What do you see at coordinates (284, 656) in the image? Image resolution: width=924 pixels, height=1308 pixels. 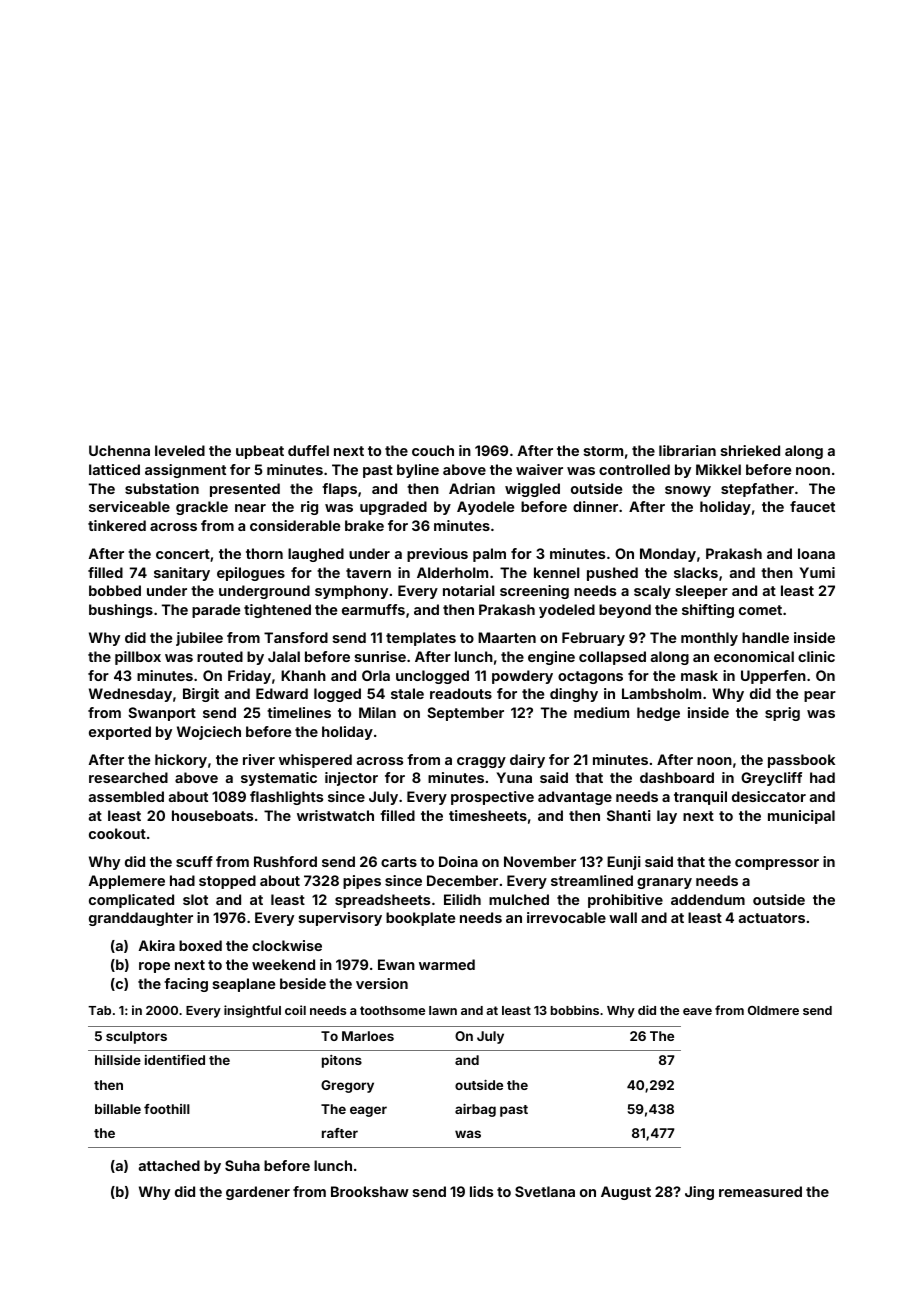 I see `Jalal` at bounding box center [284, 656].
